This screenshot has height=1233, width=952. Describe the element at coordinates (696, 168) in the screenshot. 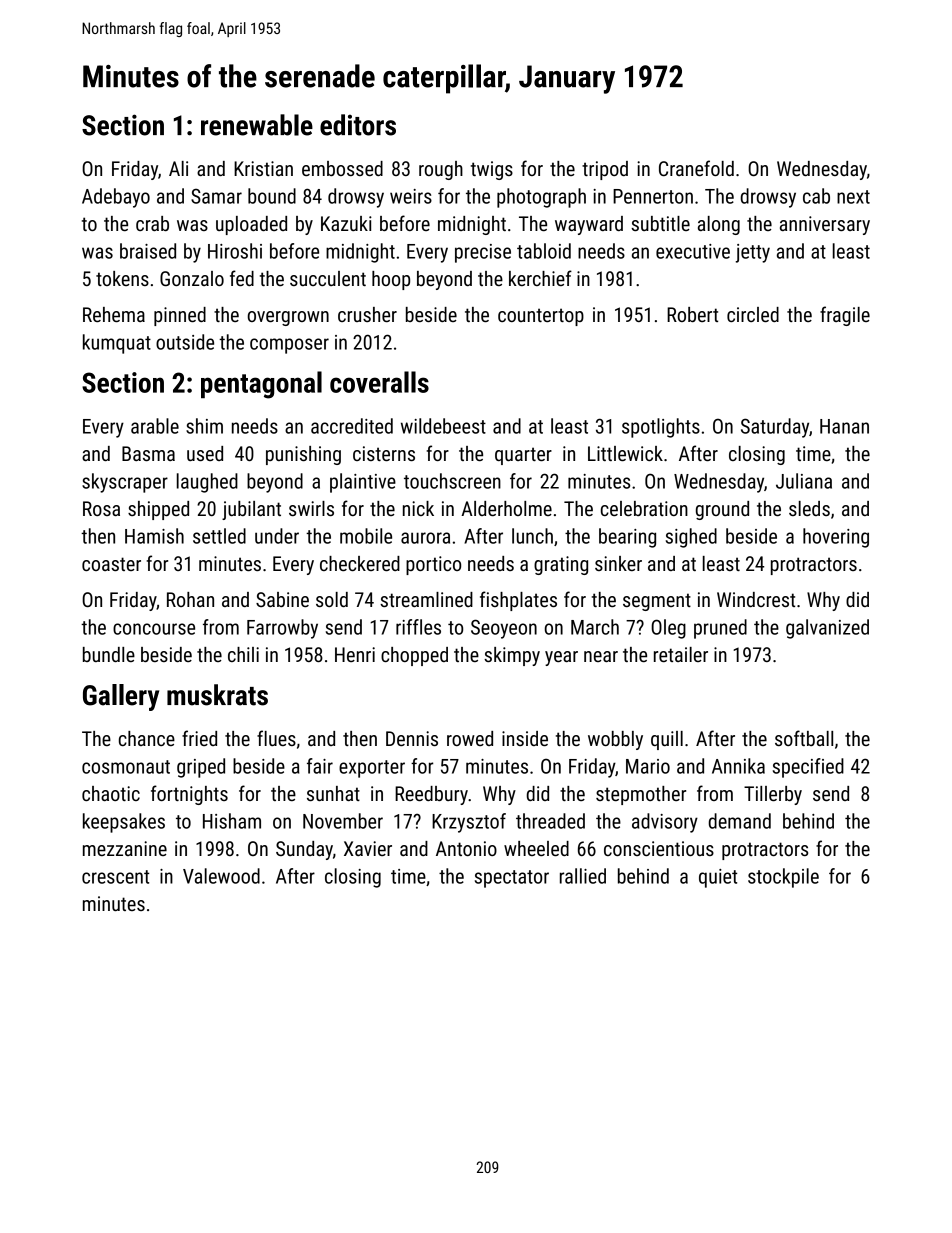

I see `Cranefold` at that location.
